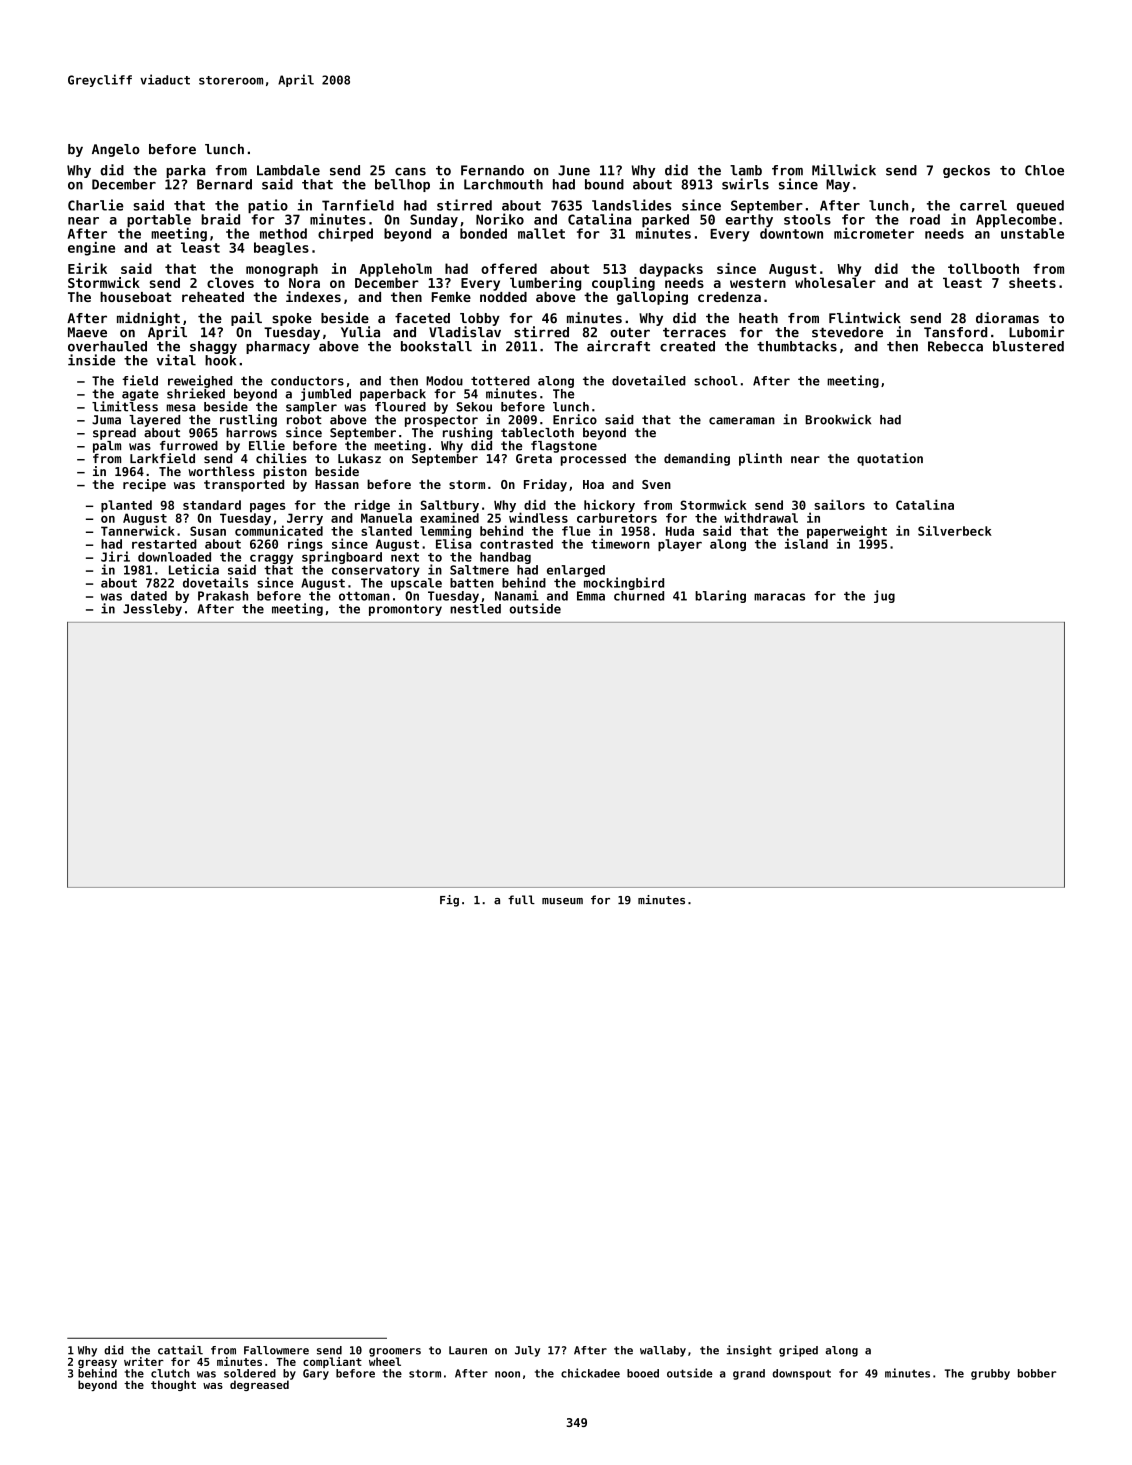 The height and width of the screenshot is (1465, 1132). What do you see at coordinates (521, 900) in the screenshot?
I see `full` at bounding box center [521, 900].
